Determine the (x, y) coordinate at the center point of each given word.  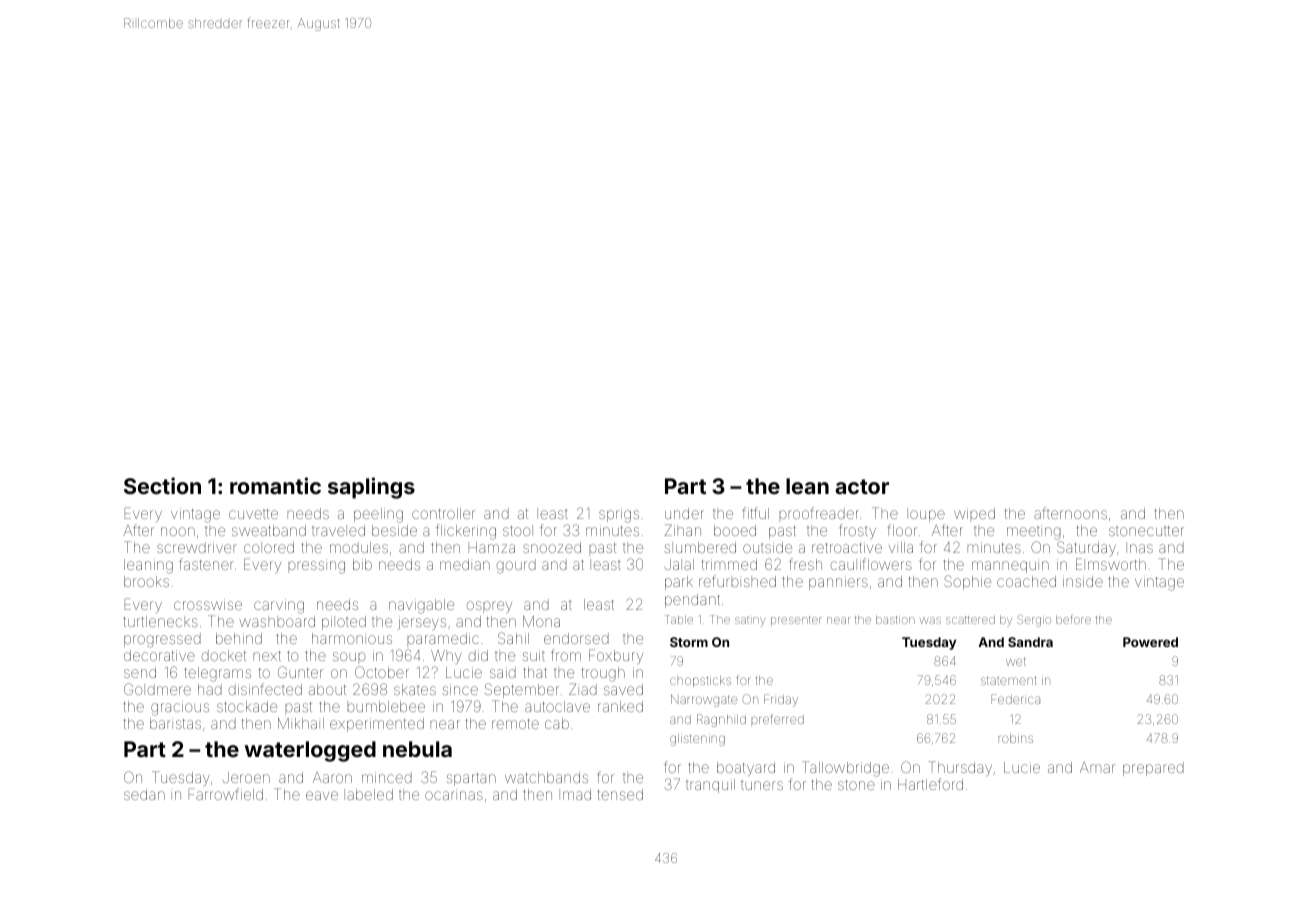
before (1073, 619)
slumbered (700, 547)
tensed (620, 794)
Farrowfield (226, 794)
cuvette (253, 514)
